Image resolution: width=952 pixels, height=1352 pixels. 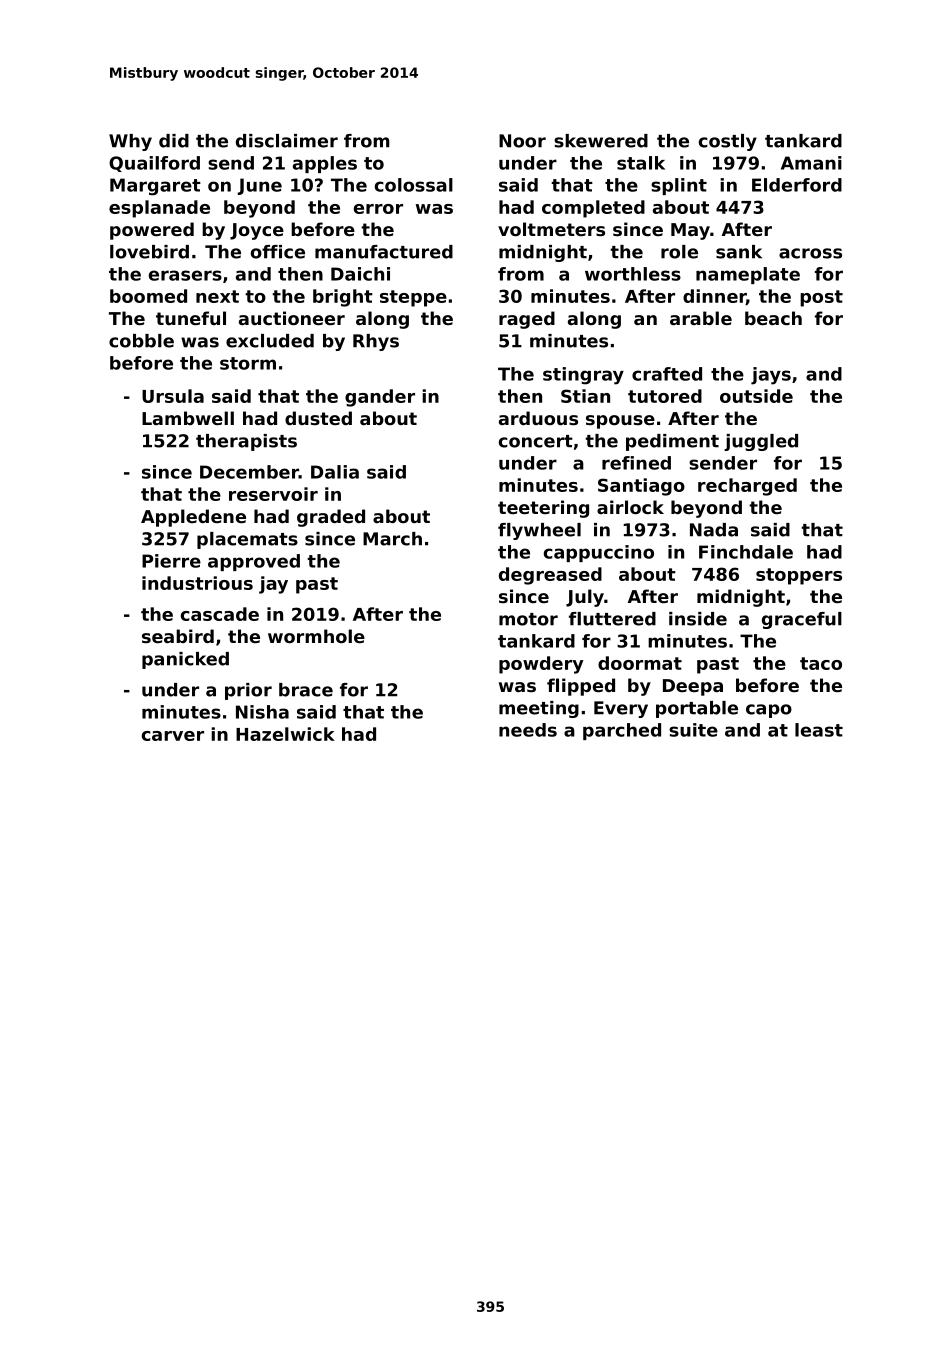 What do you see at coordinates (392, 539) in the screenshot?
I see `March` at bounding box center [392, 539].
